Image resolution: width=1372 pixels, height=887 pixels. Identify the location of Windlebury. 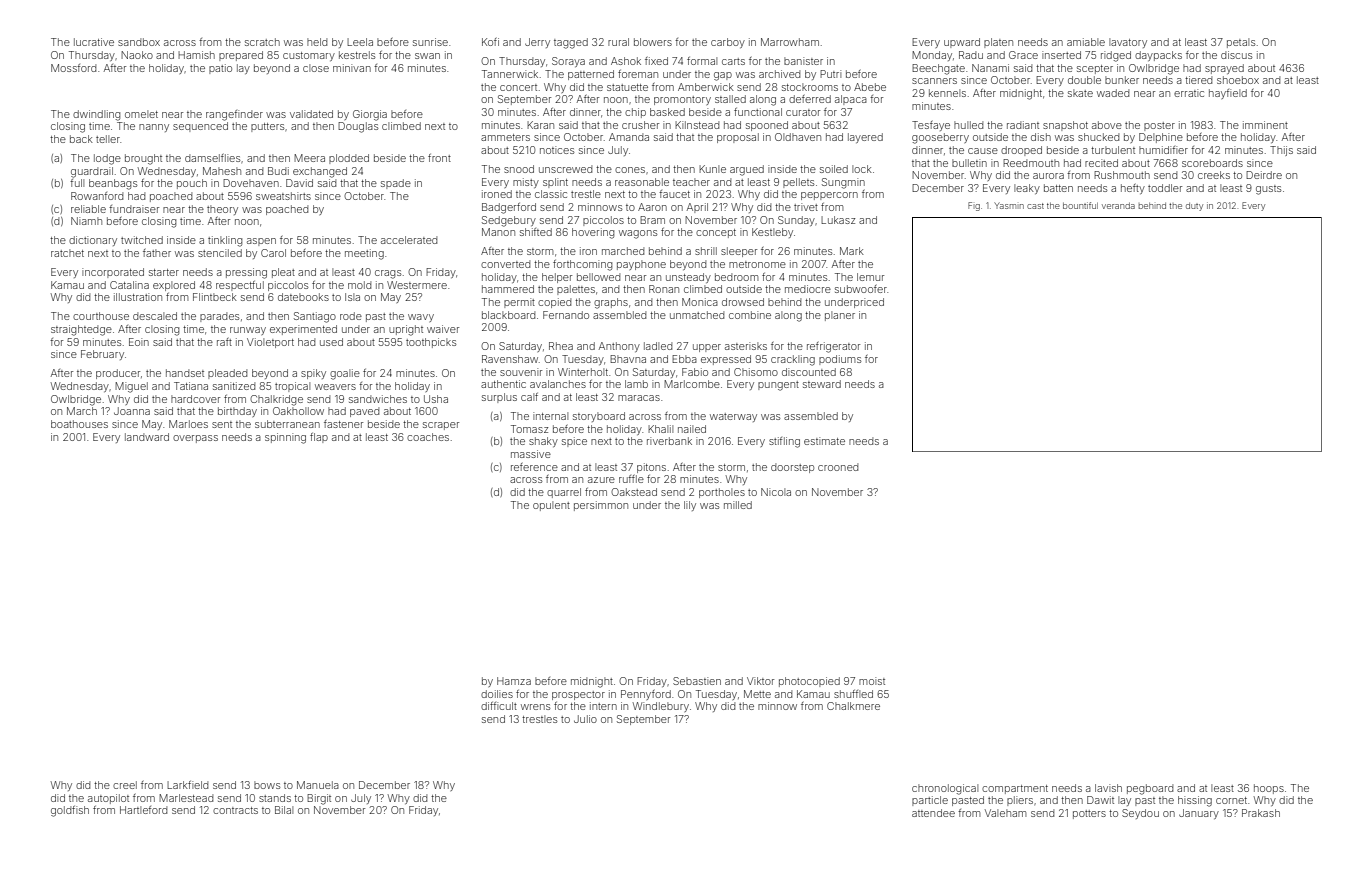
(661, 707).
